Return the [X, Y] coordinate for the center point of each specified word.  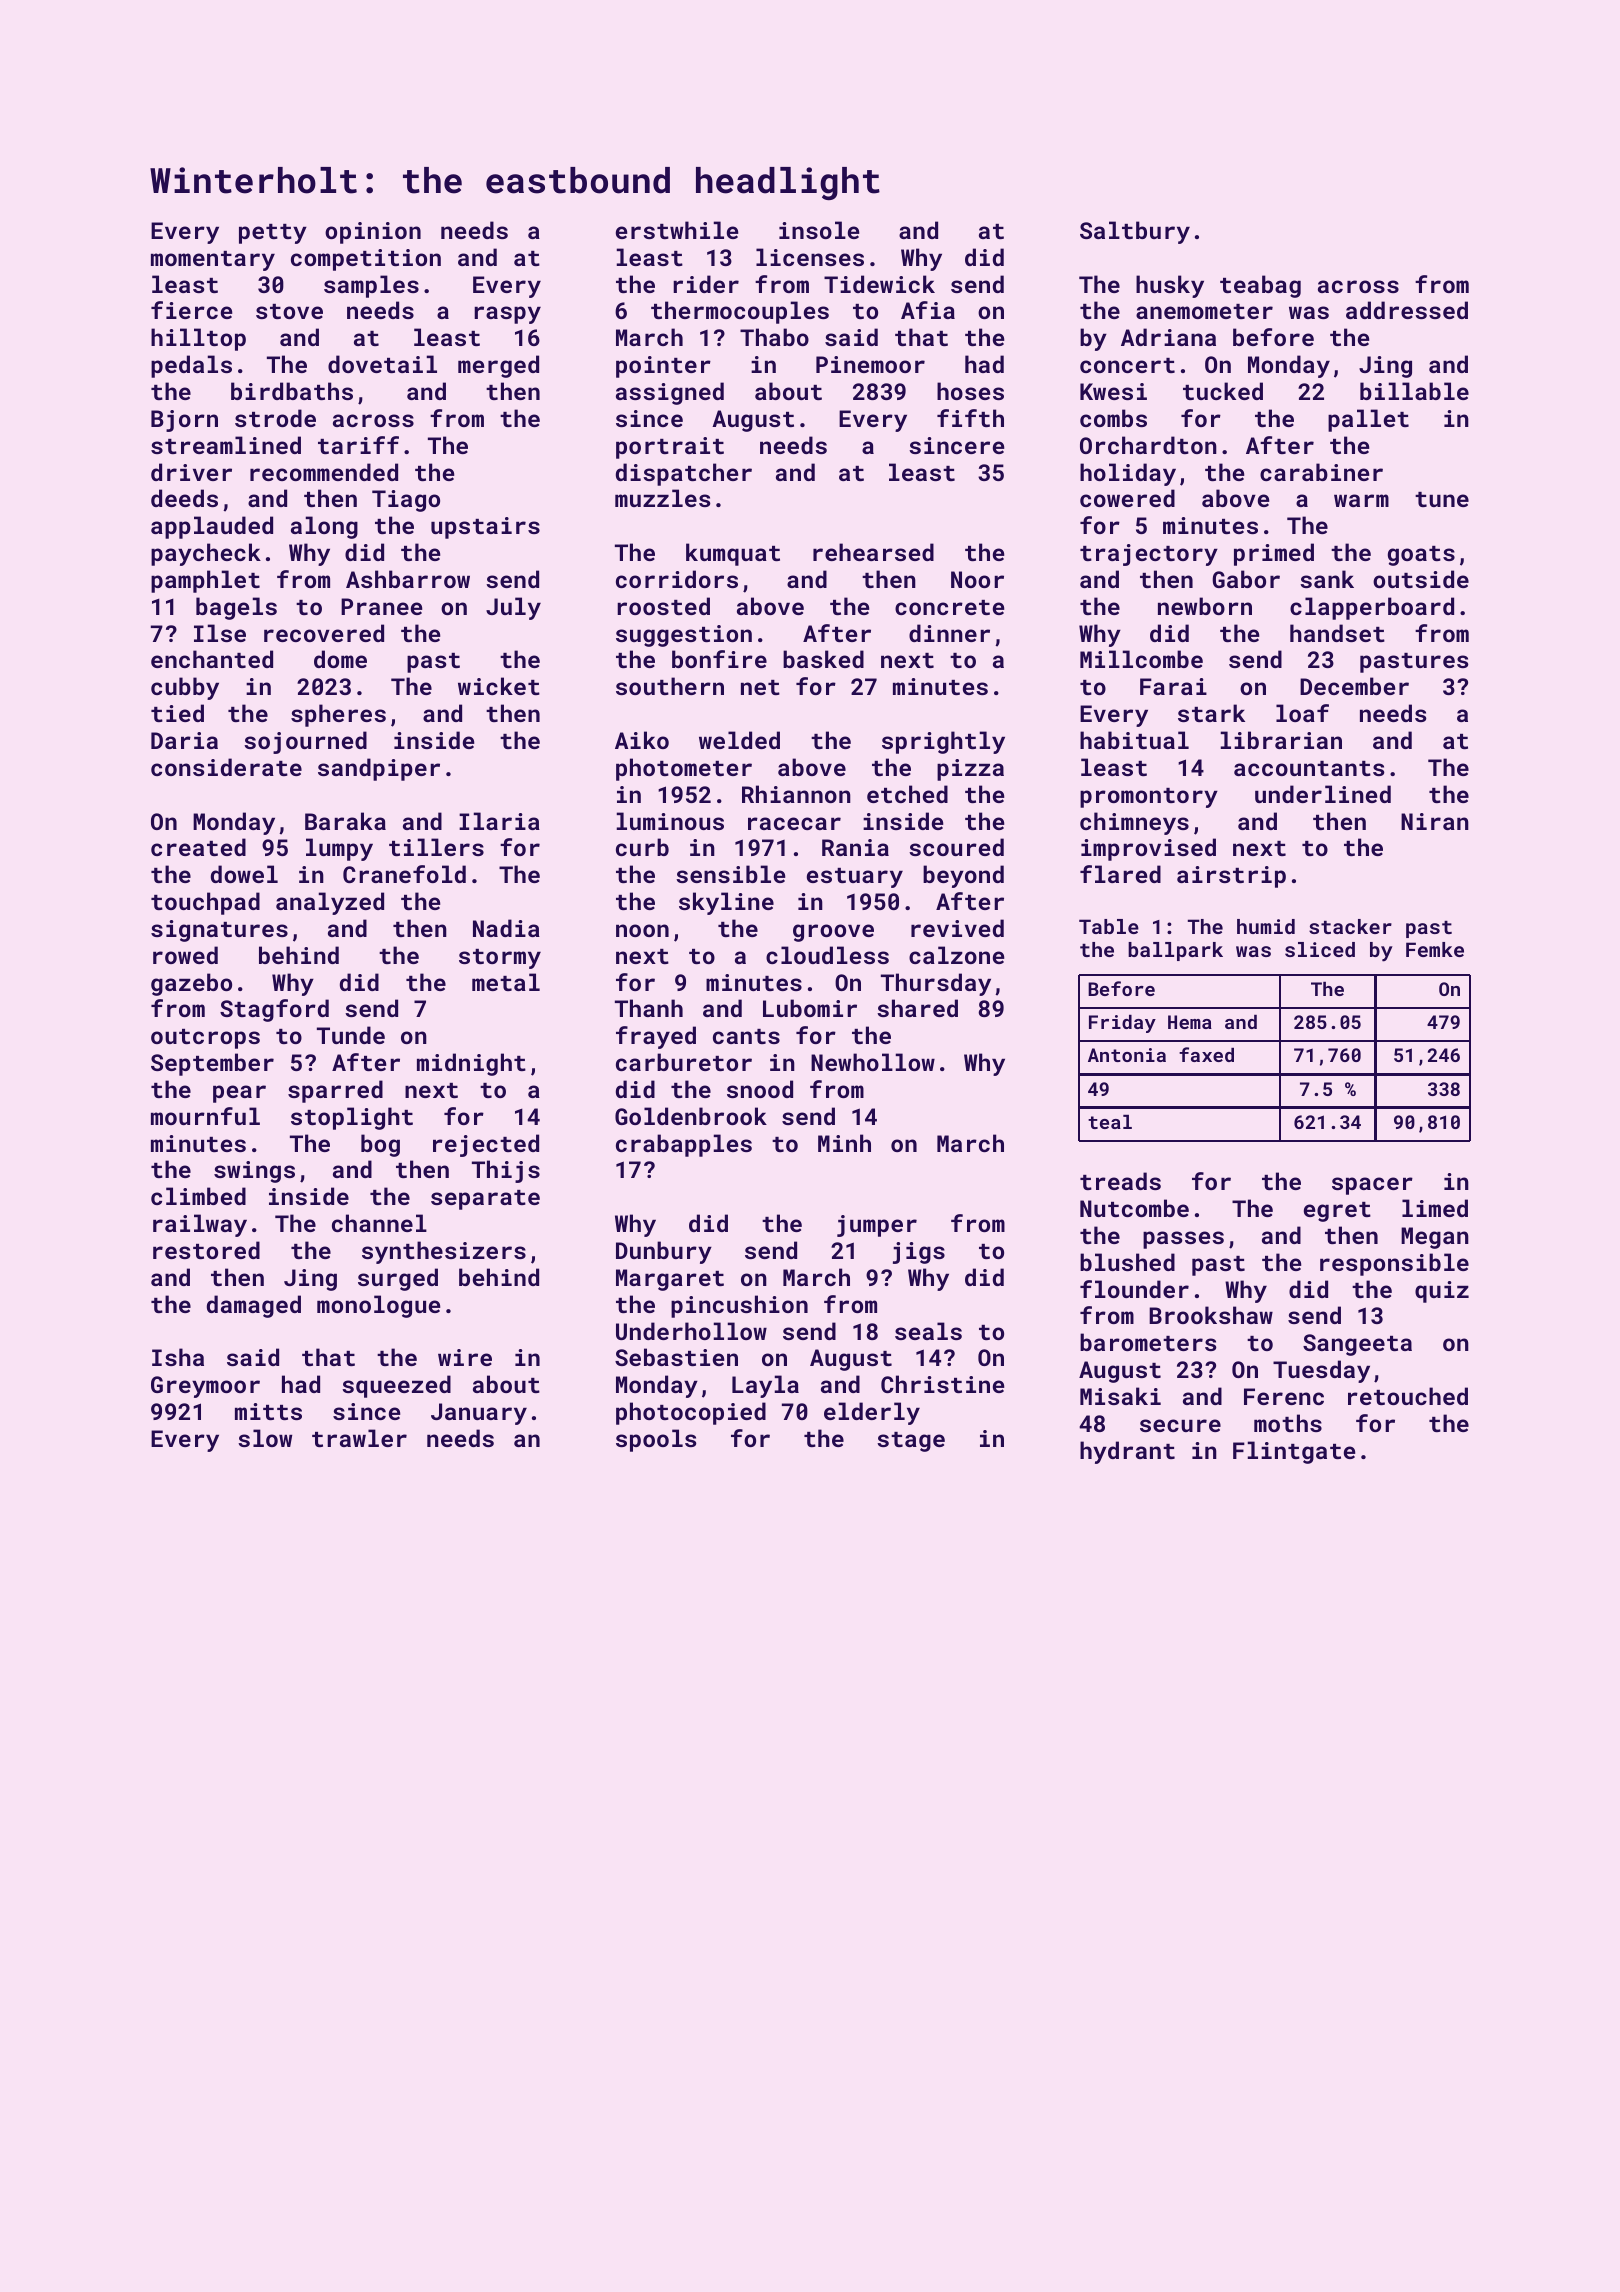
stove [289, 311]
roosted [663, 606]
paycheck [206, 554]
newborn [1205, 606]
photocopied [691, 1413]
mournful [205, 1116]
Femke [1435, 949]
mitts [268, 1411]
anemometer [1204, 311]
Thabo [774, 337]
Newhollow [873, 1062]
